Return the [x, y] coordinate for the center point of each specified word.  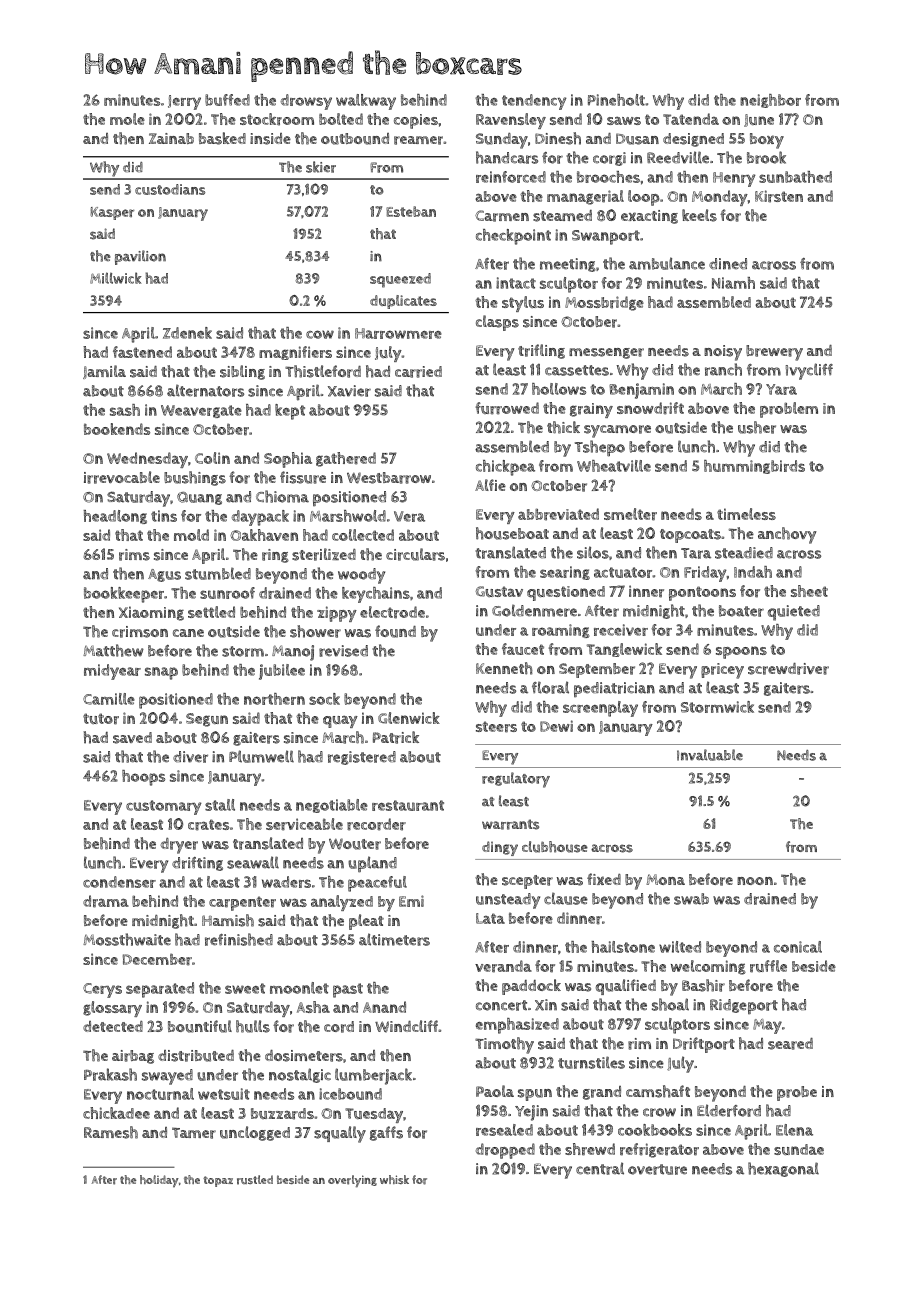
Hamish [228, 920]
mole [127, 119]
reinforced [511, 177]
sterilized [324, 554]
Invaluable [710, 755]
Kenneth [504, 668]
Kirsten [779, 196]
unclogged [255, 1133]
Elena [794, 1130]
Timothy [504, 1045]
